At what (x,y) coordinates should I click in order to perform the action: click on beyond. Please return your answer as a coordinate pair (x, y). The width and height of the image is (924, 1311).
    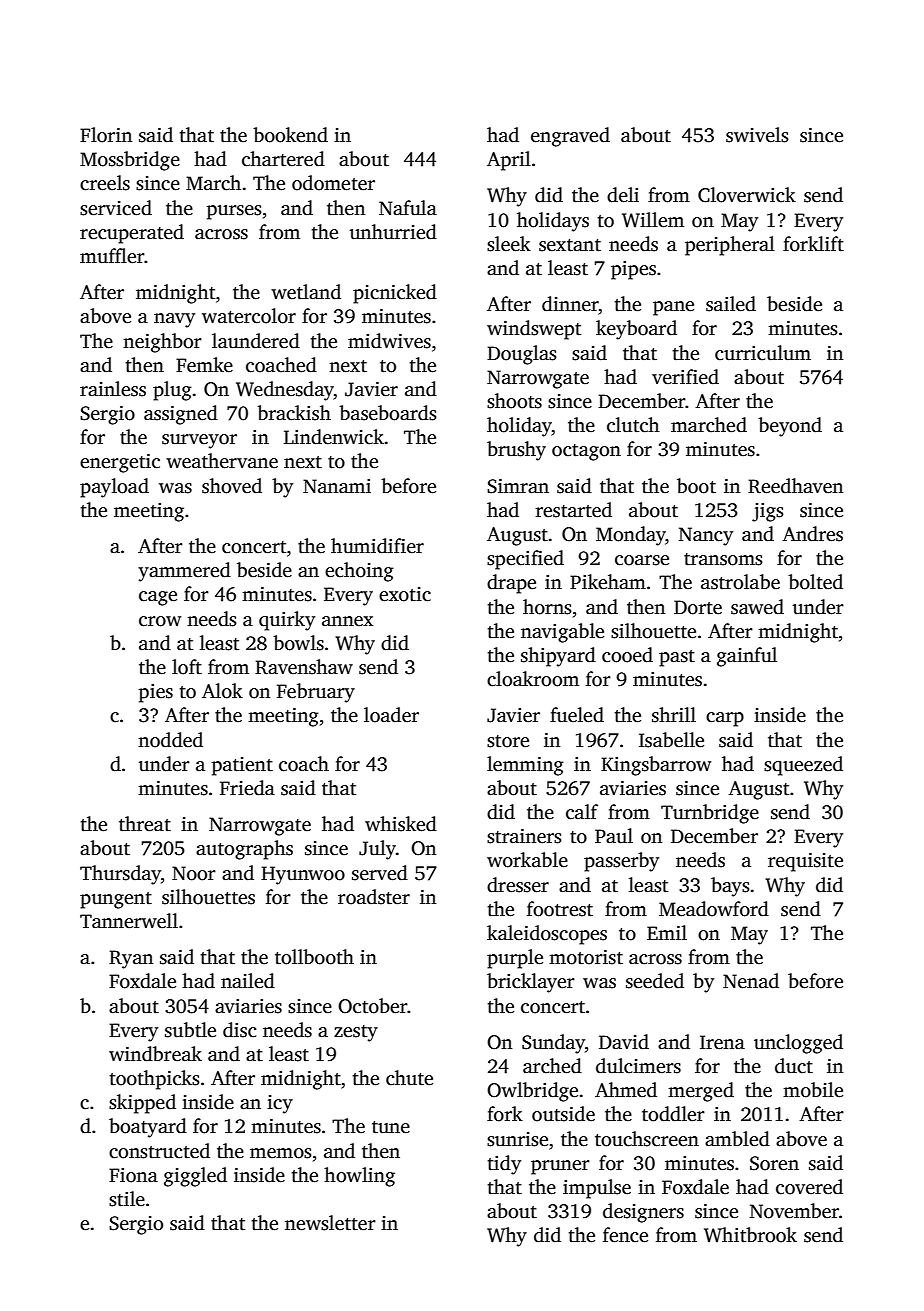
    Looking at the image, I should click on (790, 427).
